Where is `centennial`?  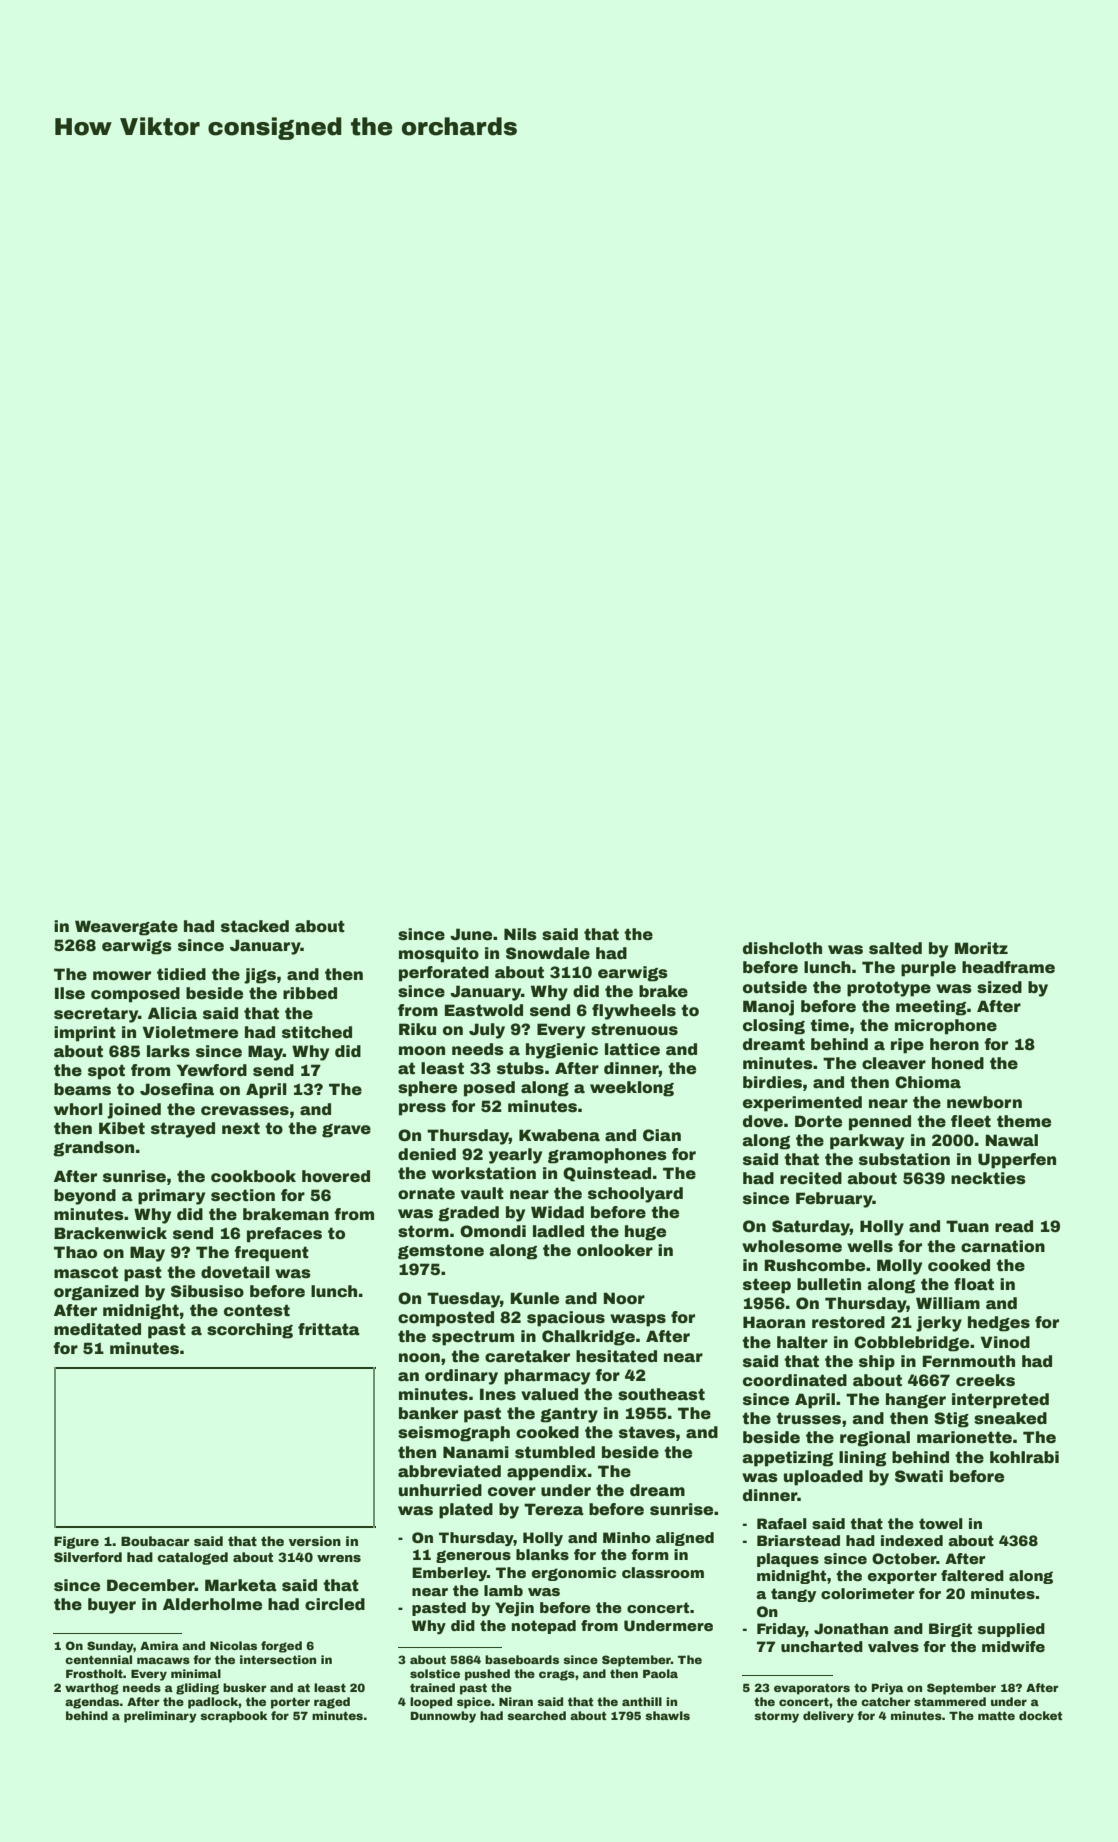 centennial is located at coordinates (98, 1659).
